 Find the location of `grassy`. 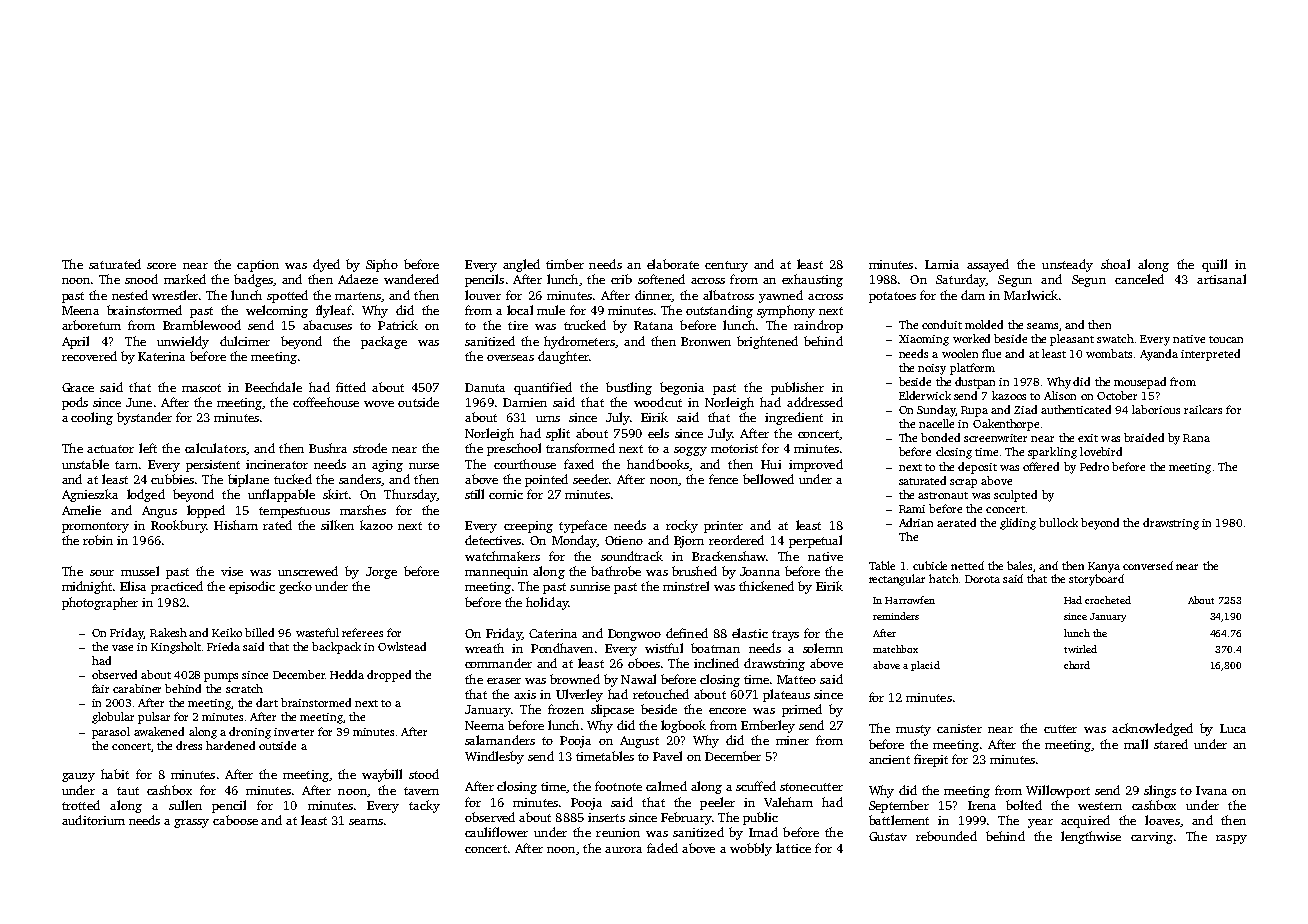

grassy is located at coordinates (191, 823).
